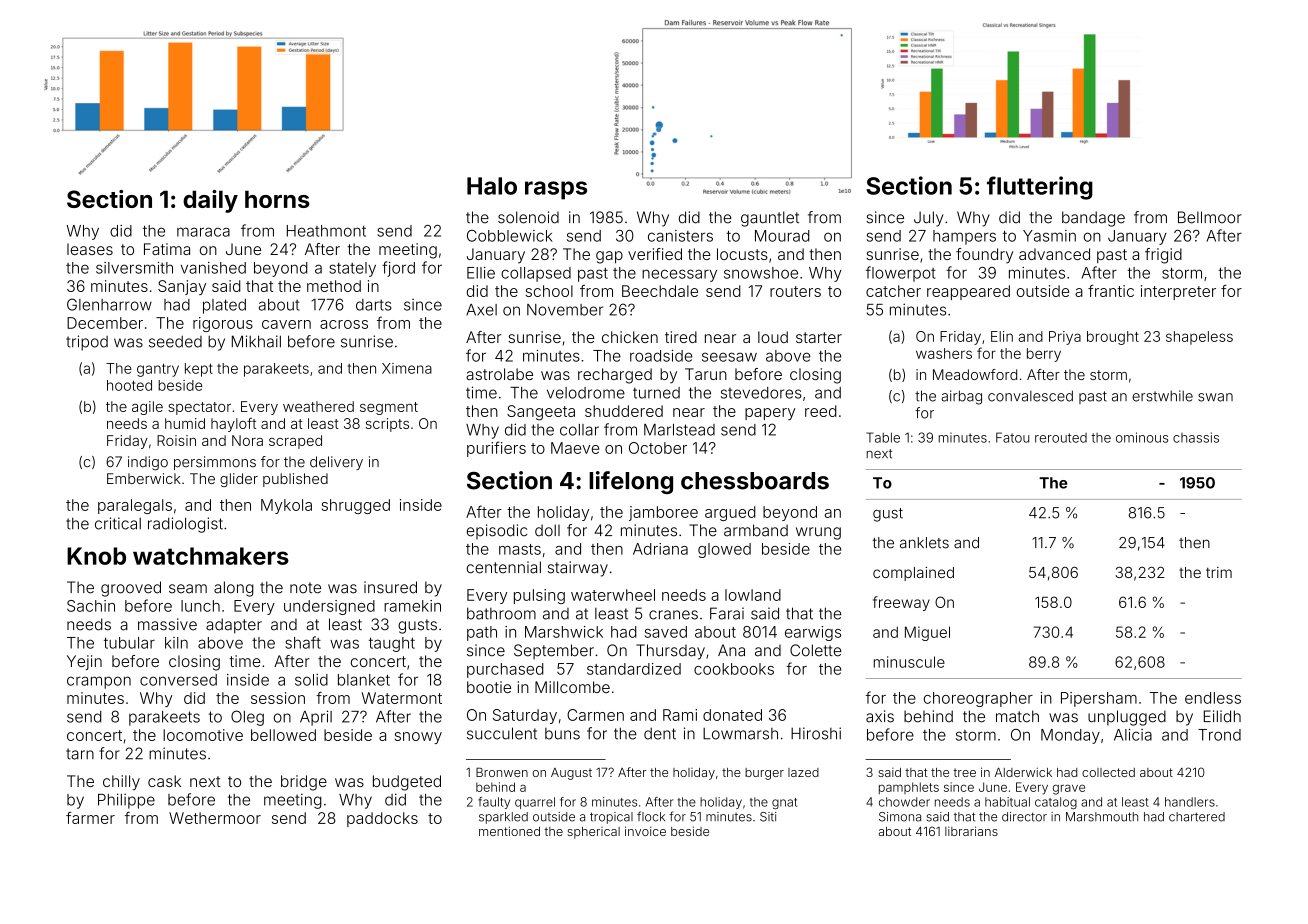 The height and width of the document is (924, 1308). I want to click on fluttering, so click(1040, 188).
